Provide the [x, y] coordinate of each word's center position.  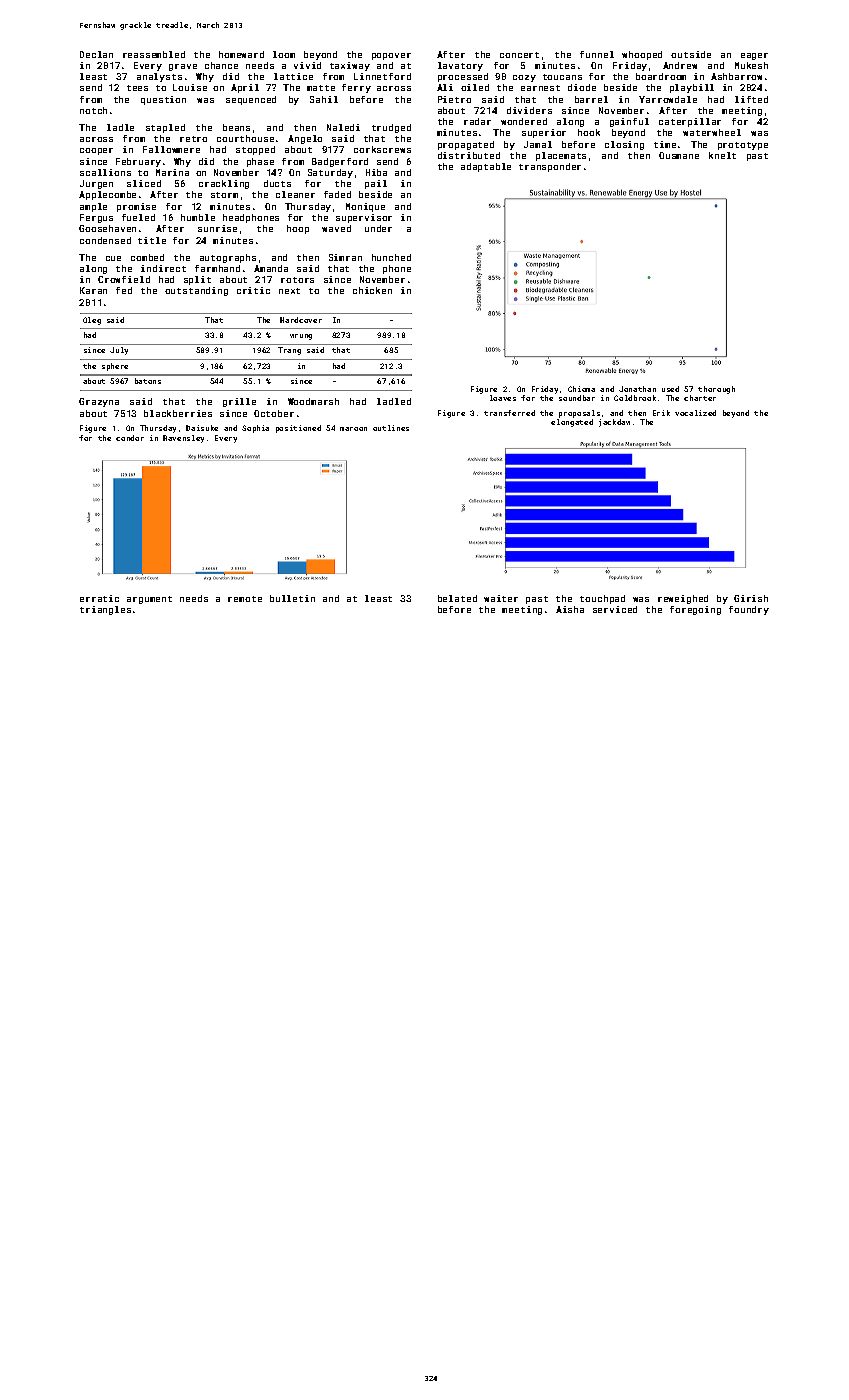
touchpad [602, 599]
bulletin [292, 598]
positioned [298, 429]
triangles [105, 610]
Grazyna [99, 402]
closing [624, 145]
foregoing [695, 610]
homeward [241, 54]
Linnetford [382, 76]
